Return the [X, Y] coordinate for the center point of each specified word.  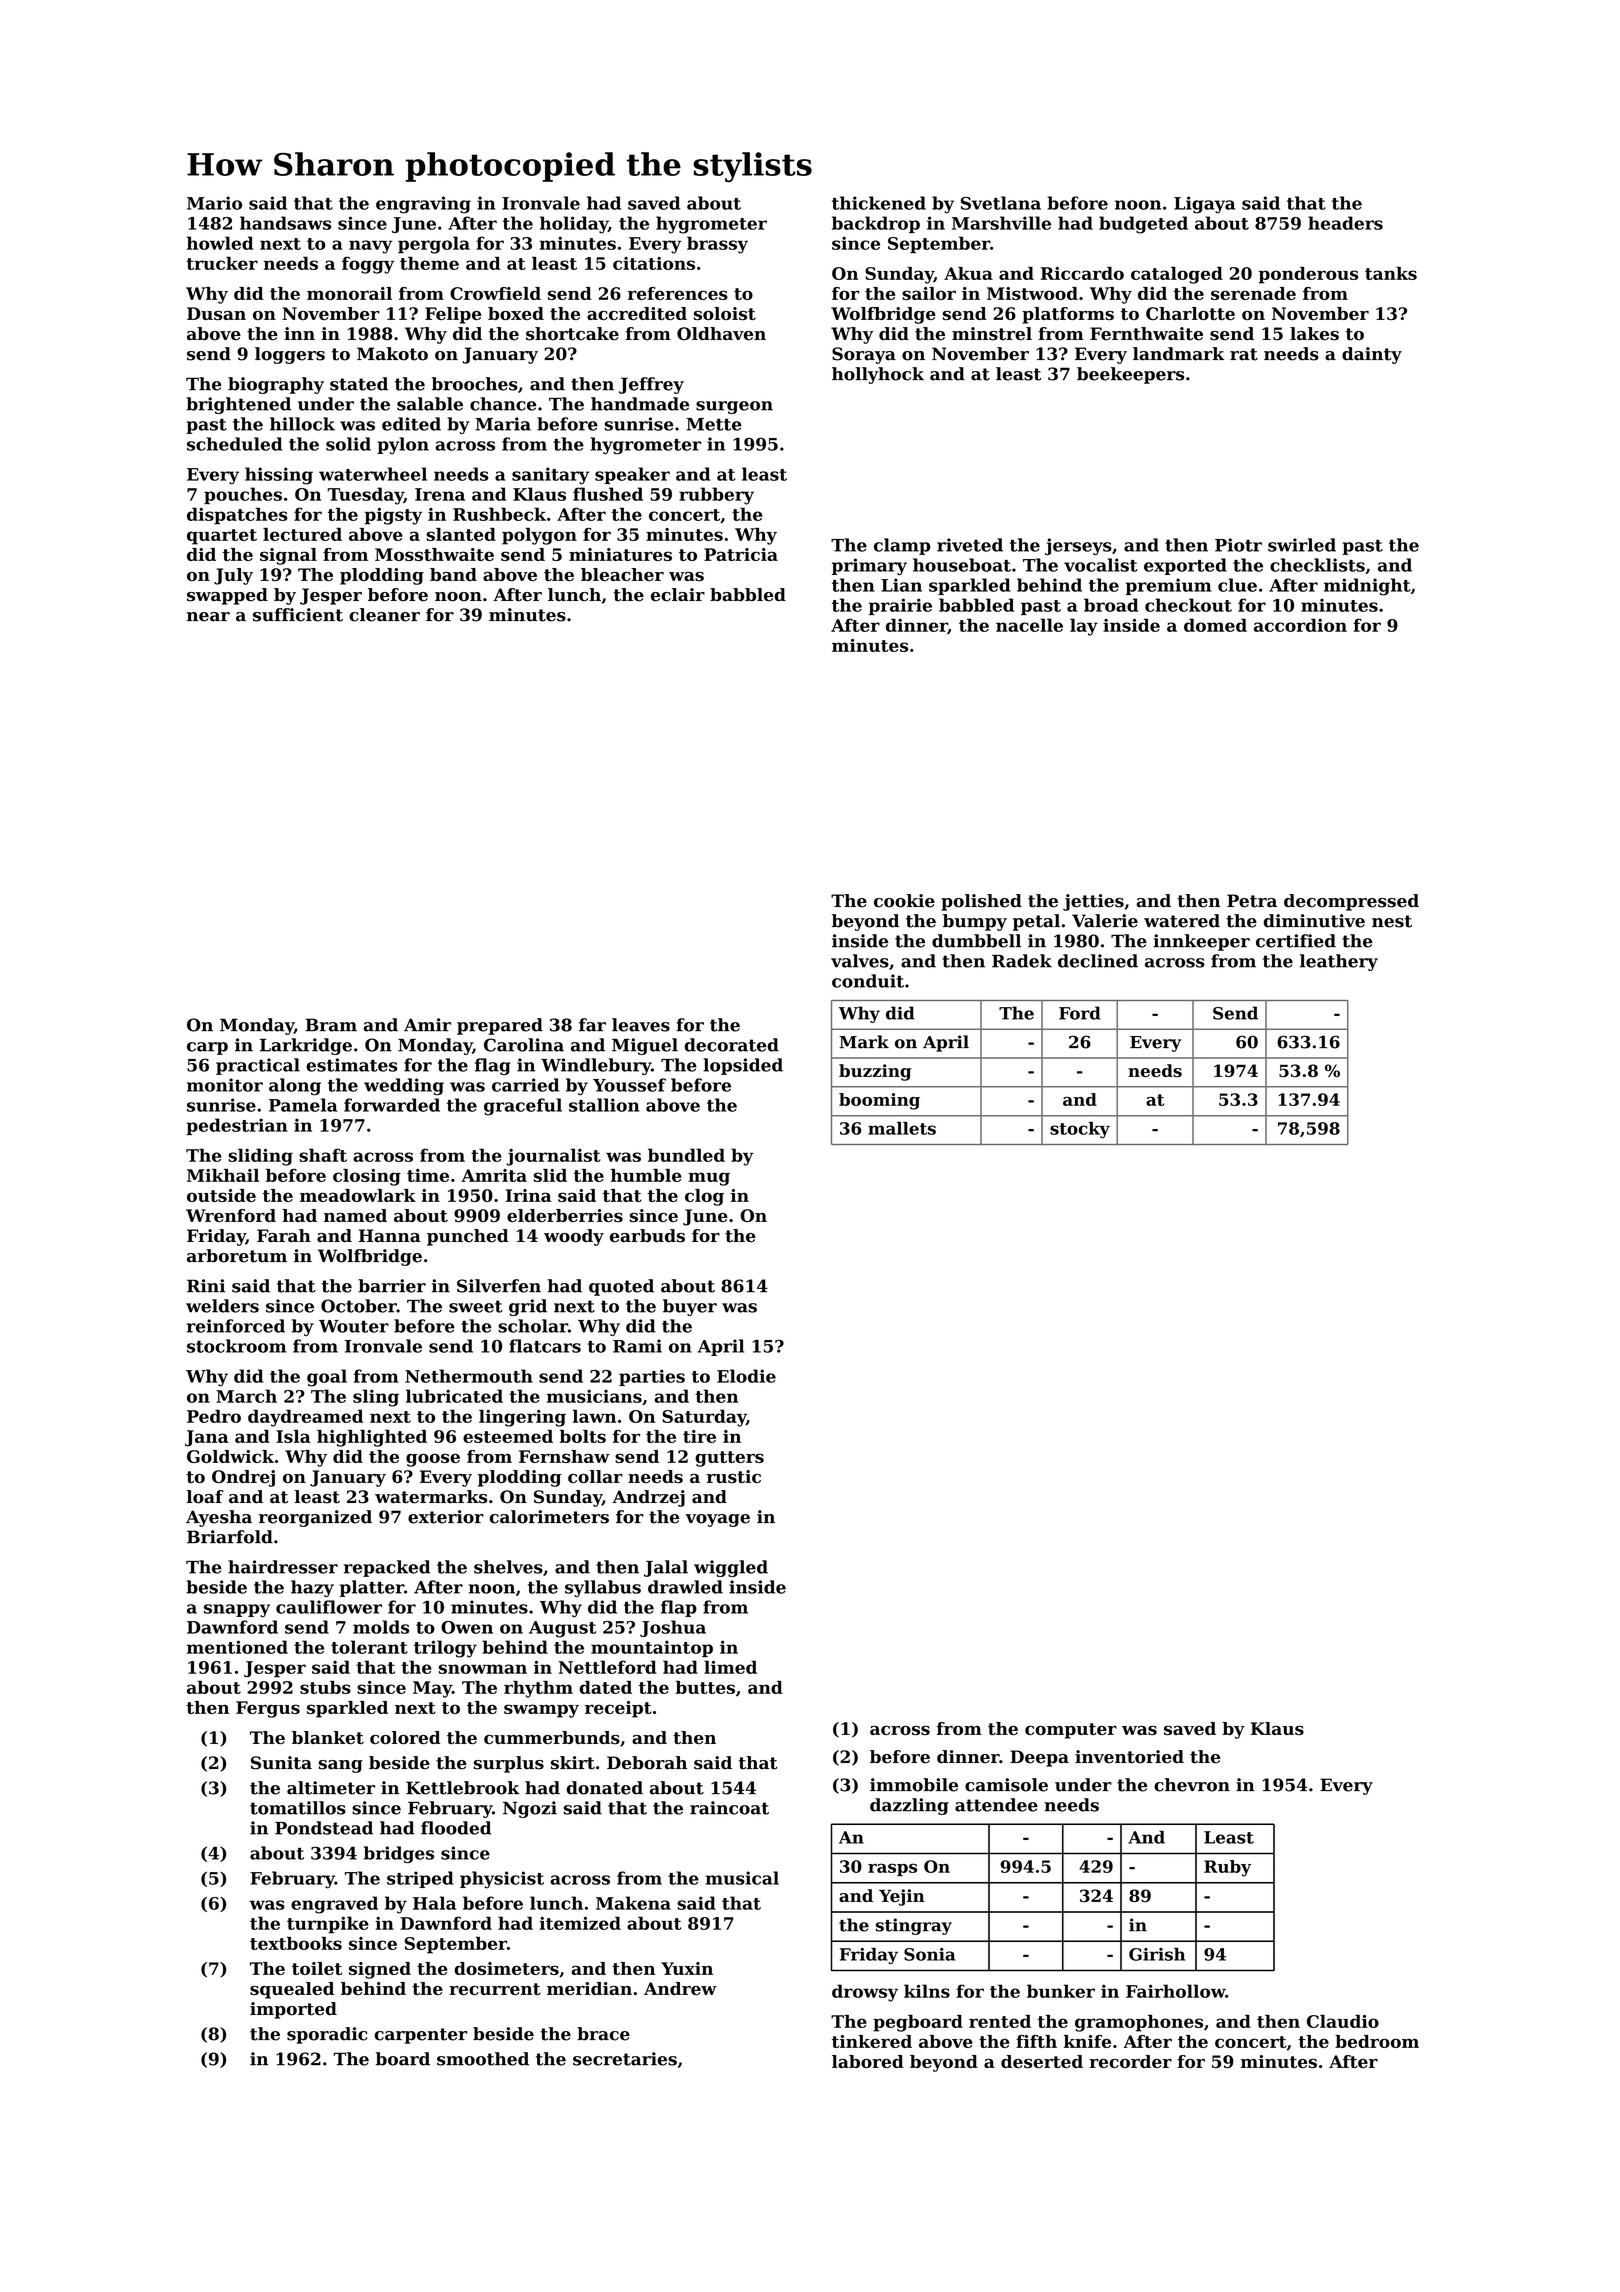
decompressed [1351, 902]
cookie [904, 901]
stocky [1080, 1130]
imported [293, 2010]
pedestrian [237, 1126]
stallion [604, 1105]
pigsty [393, 516]
